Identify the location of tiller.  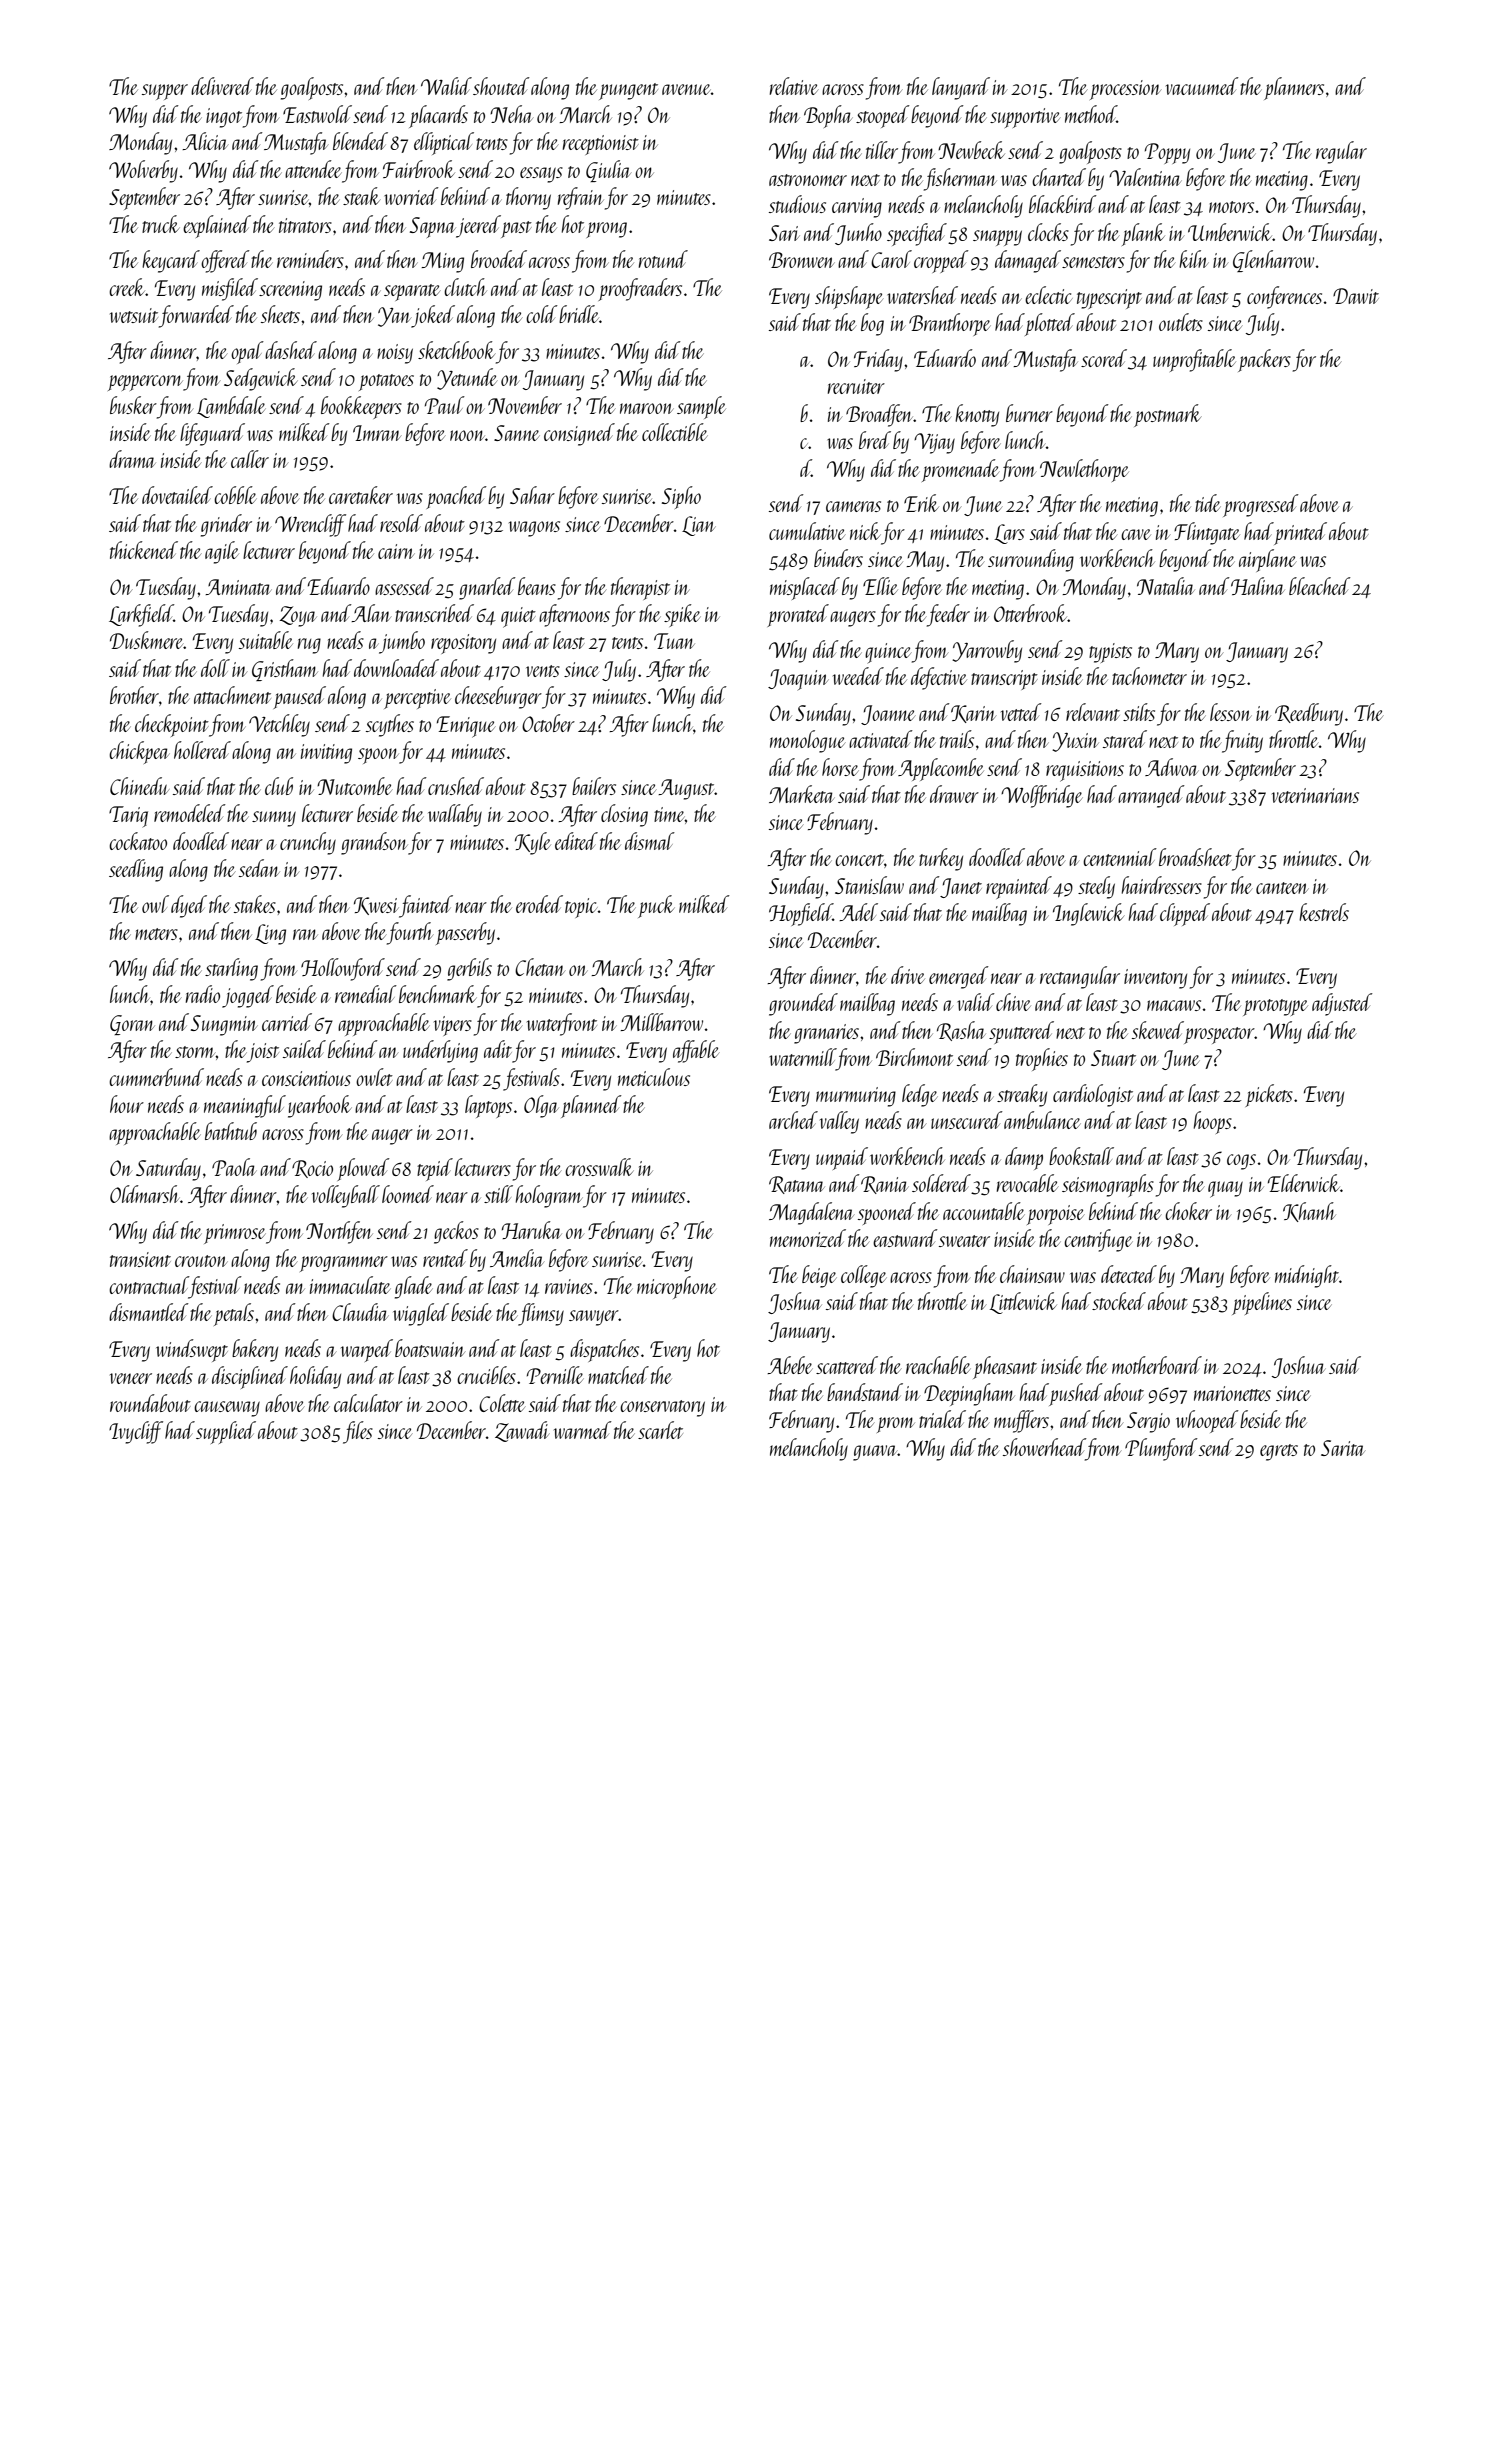
(882, 150).
